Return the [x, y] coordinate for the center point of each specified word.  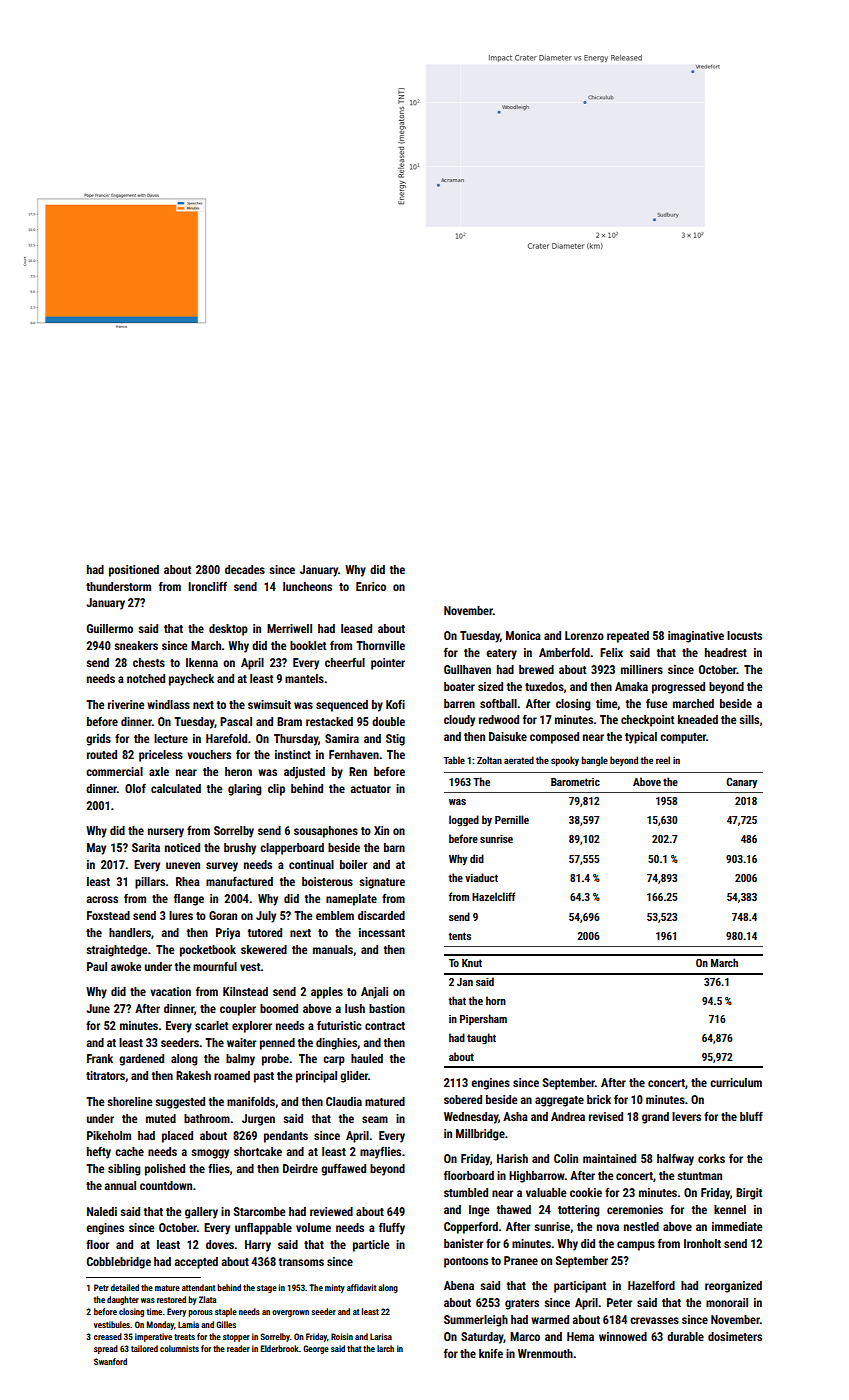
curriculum [736, 1082]
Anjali [374, 993]
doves [220, 1244]
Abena [459, 1285]
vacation [170, 991]
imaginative [696, 637]
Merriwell [289, 628]
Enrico [371, 586]
